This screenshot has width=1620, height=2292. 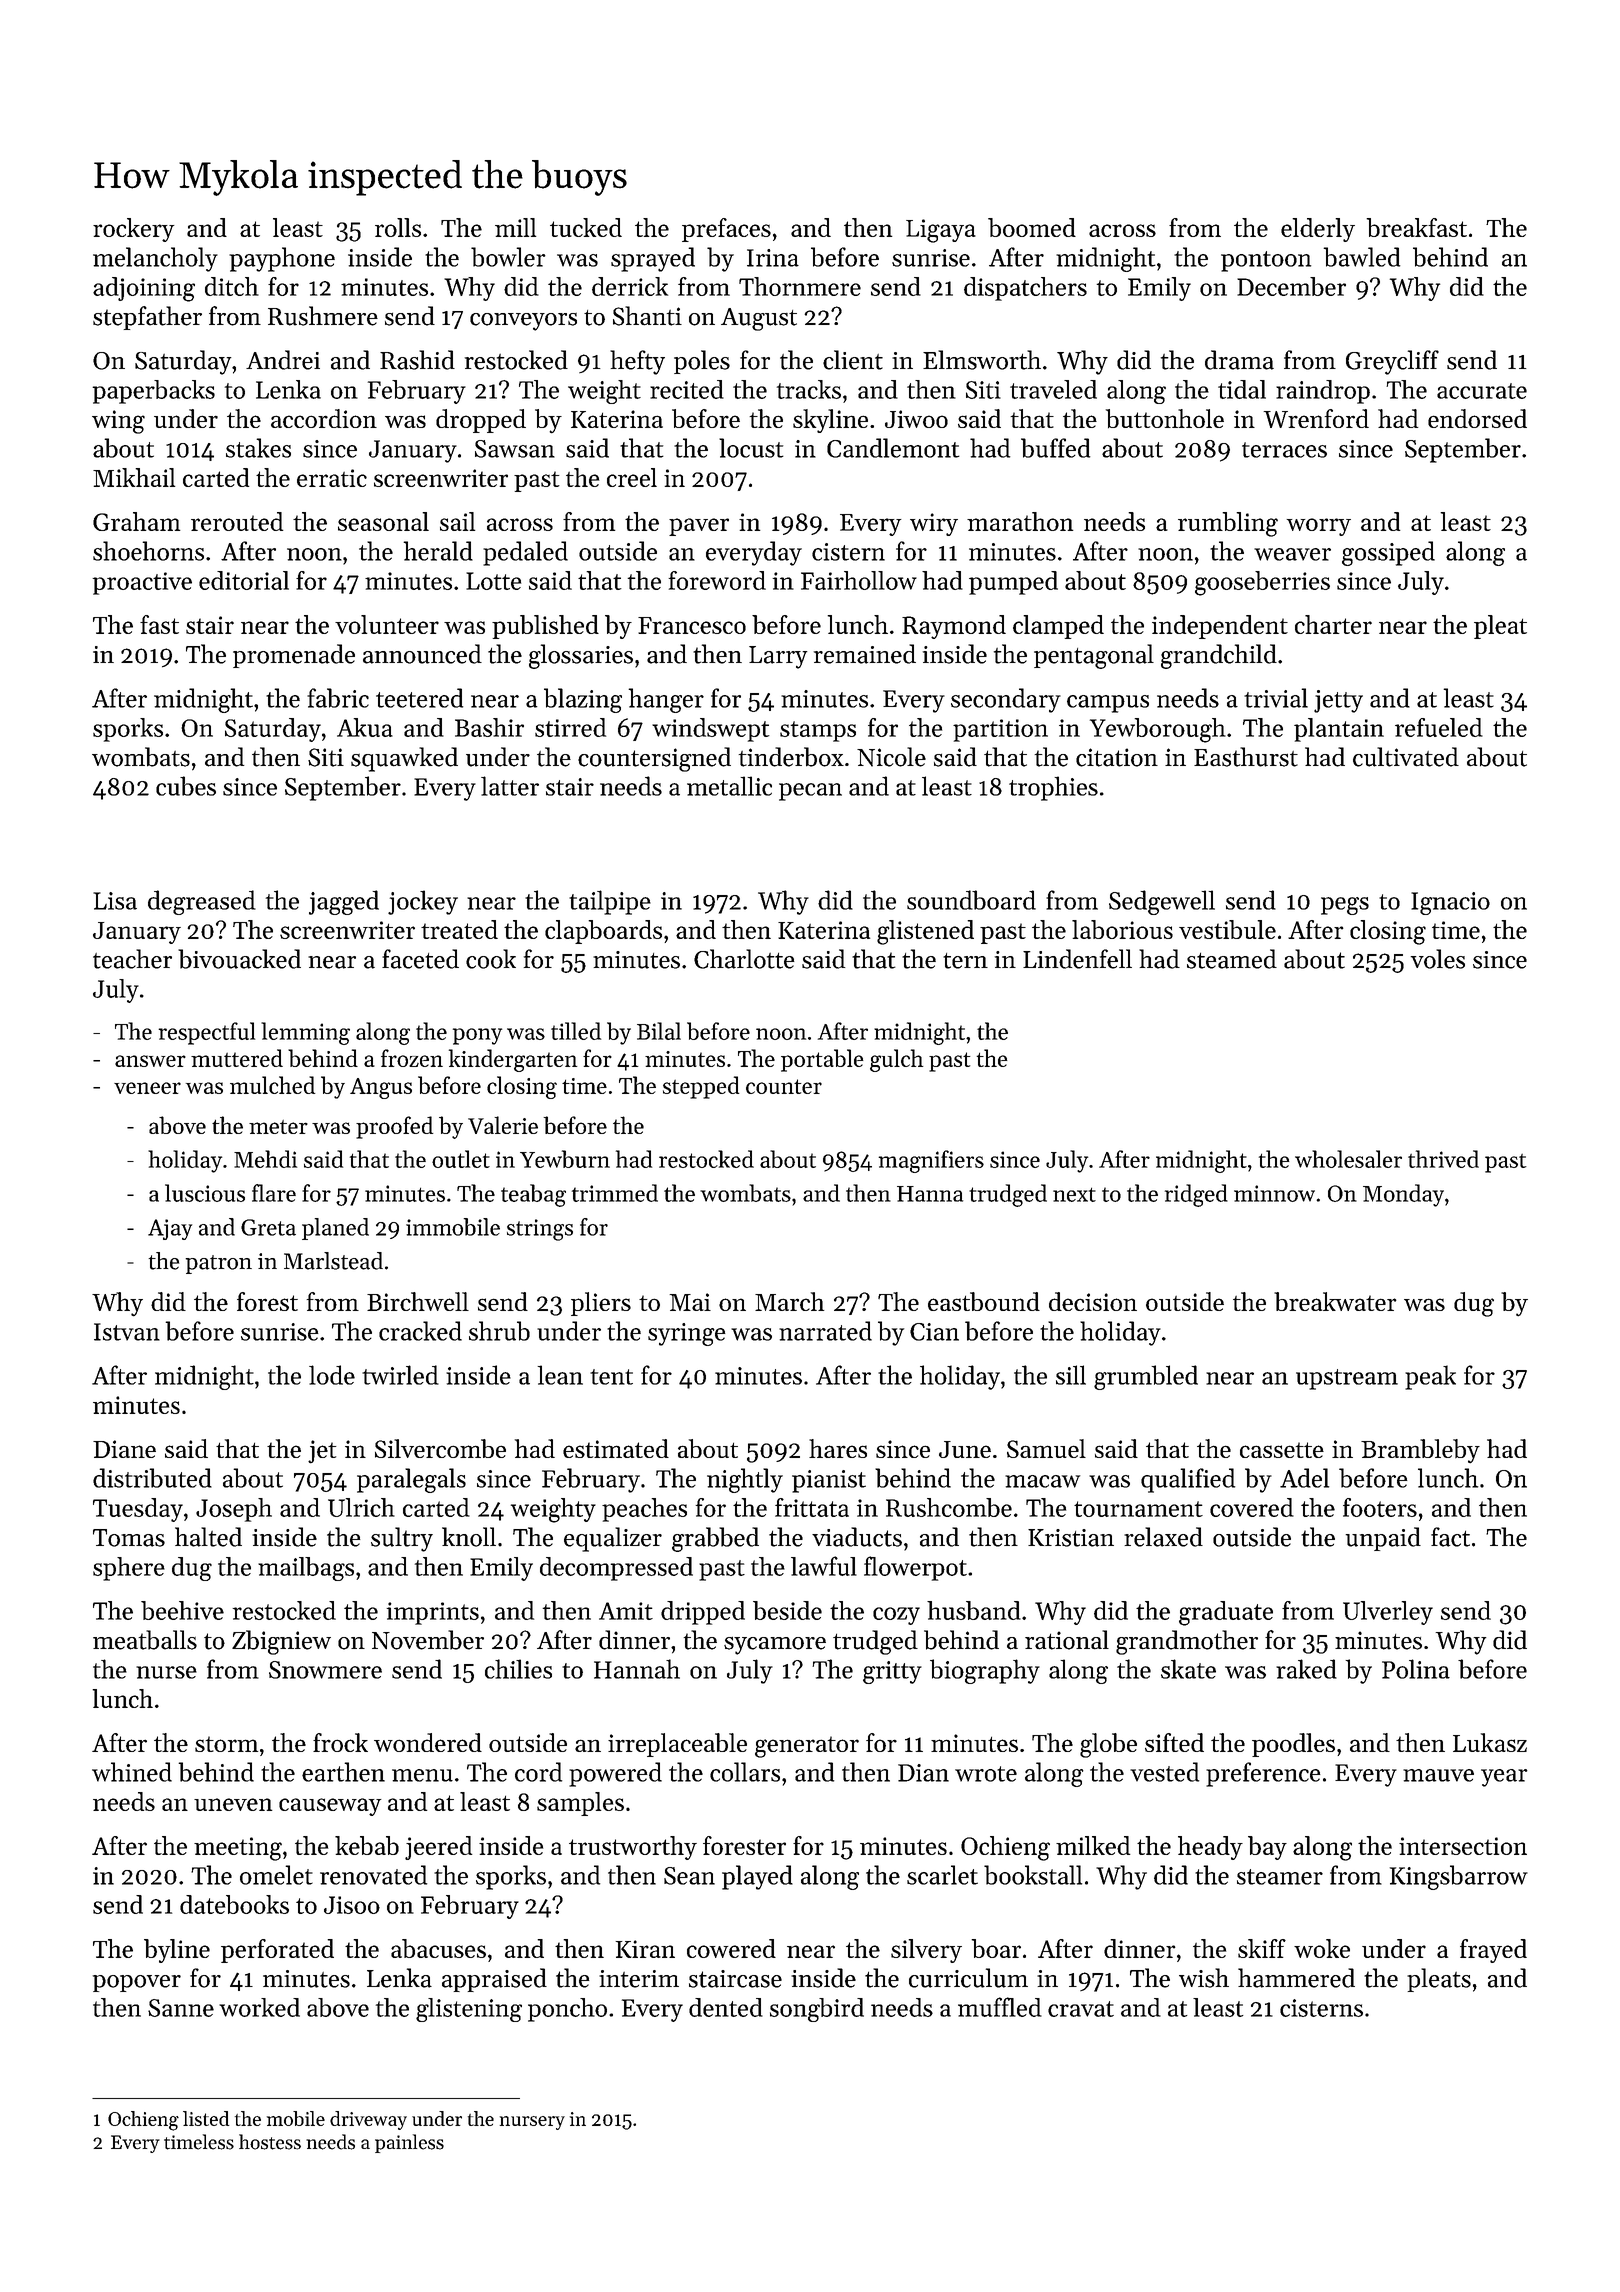 I want to click on mulched, so click(x=272, y=1085).
